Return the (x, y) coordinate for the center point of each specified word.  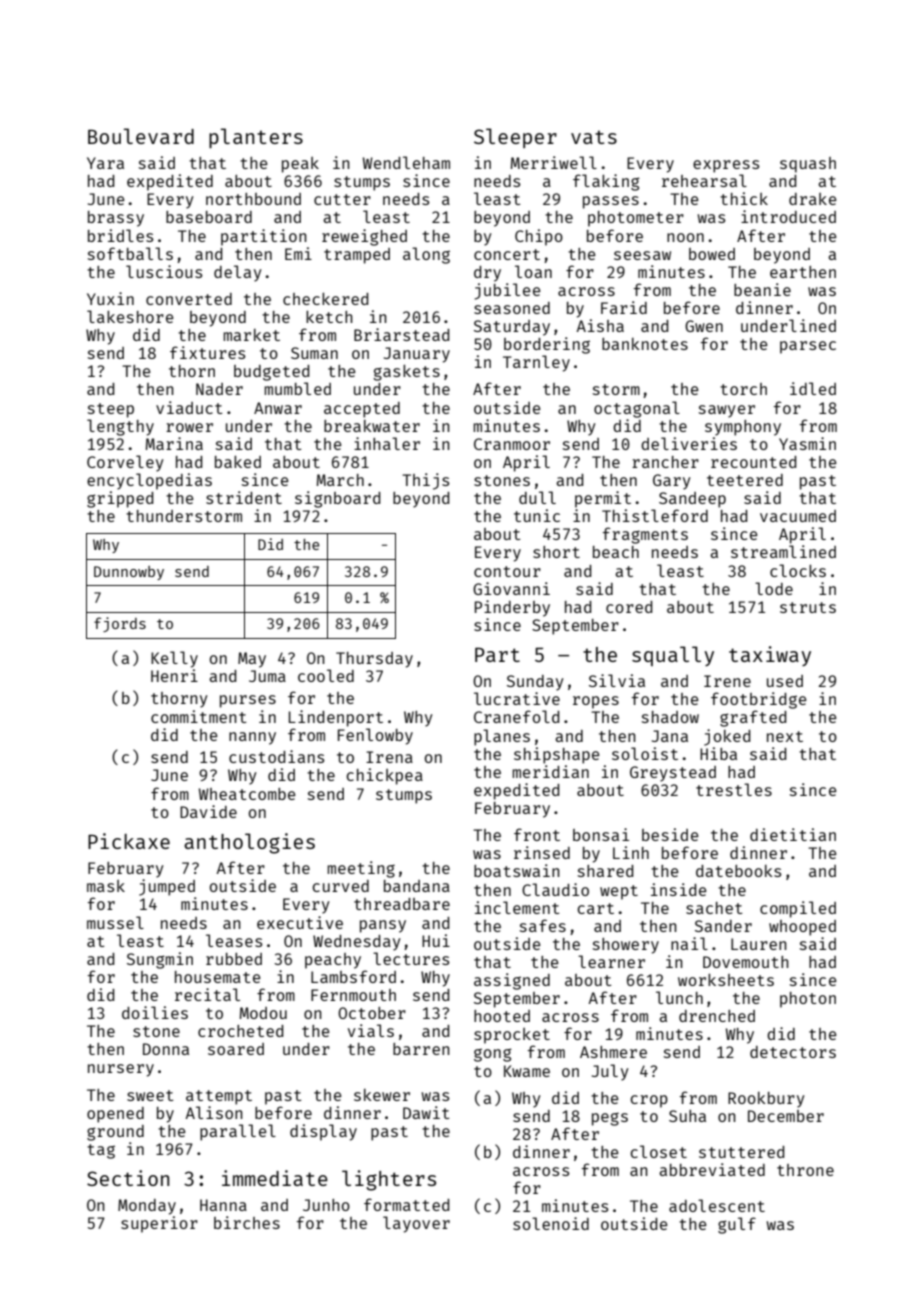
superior (159, 1224)
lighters (389, 1180)
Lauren (759, 944)
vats (594, 137)
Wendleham (406, 162)
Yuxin (110, 298)
